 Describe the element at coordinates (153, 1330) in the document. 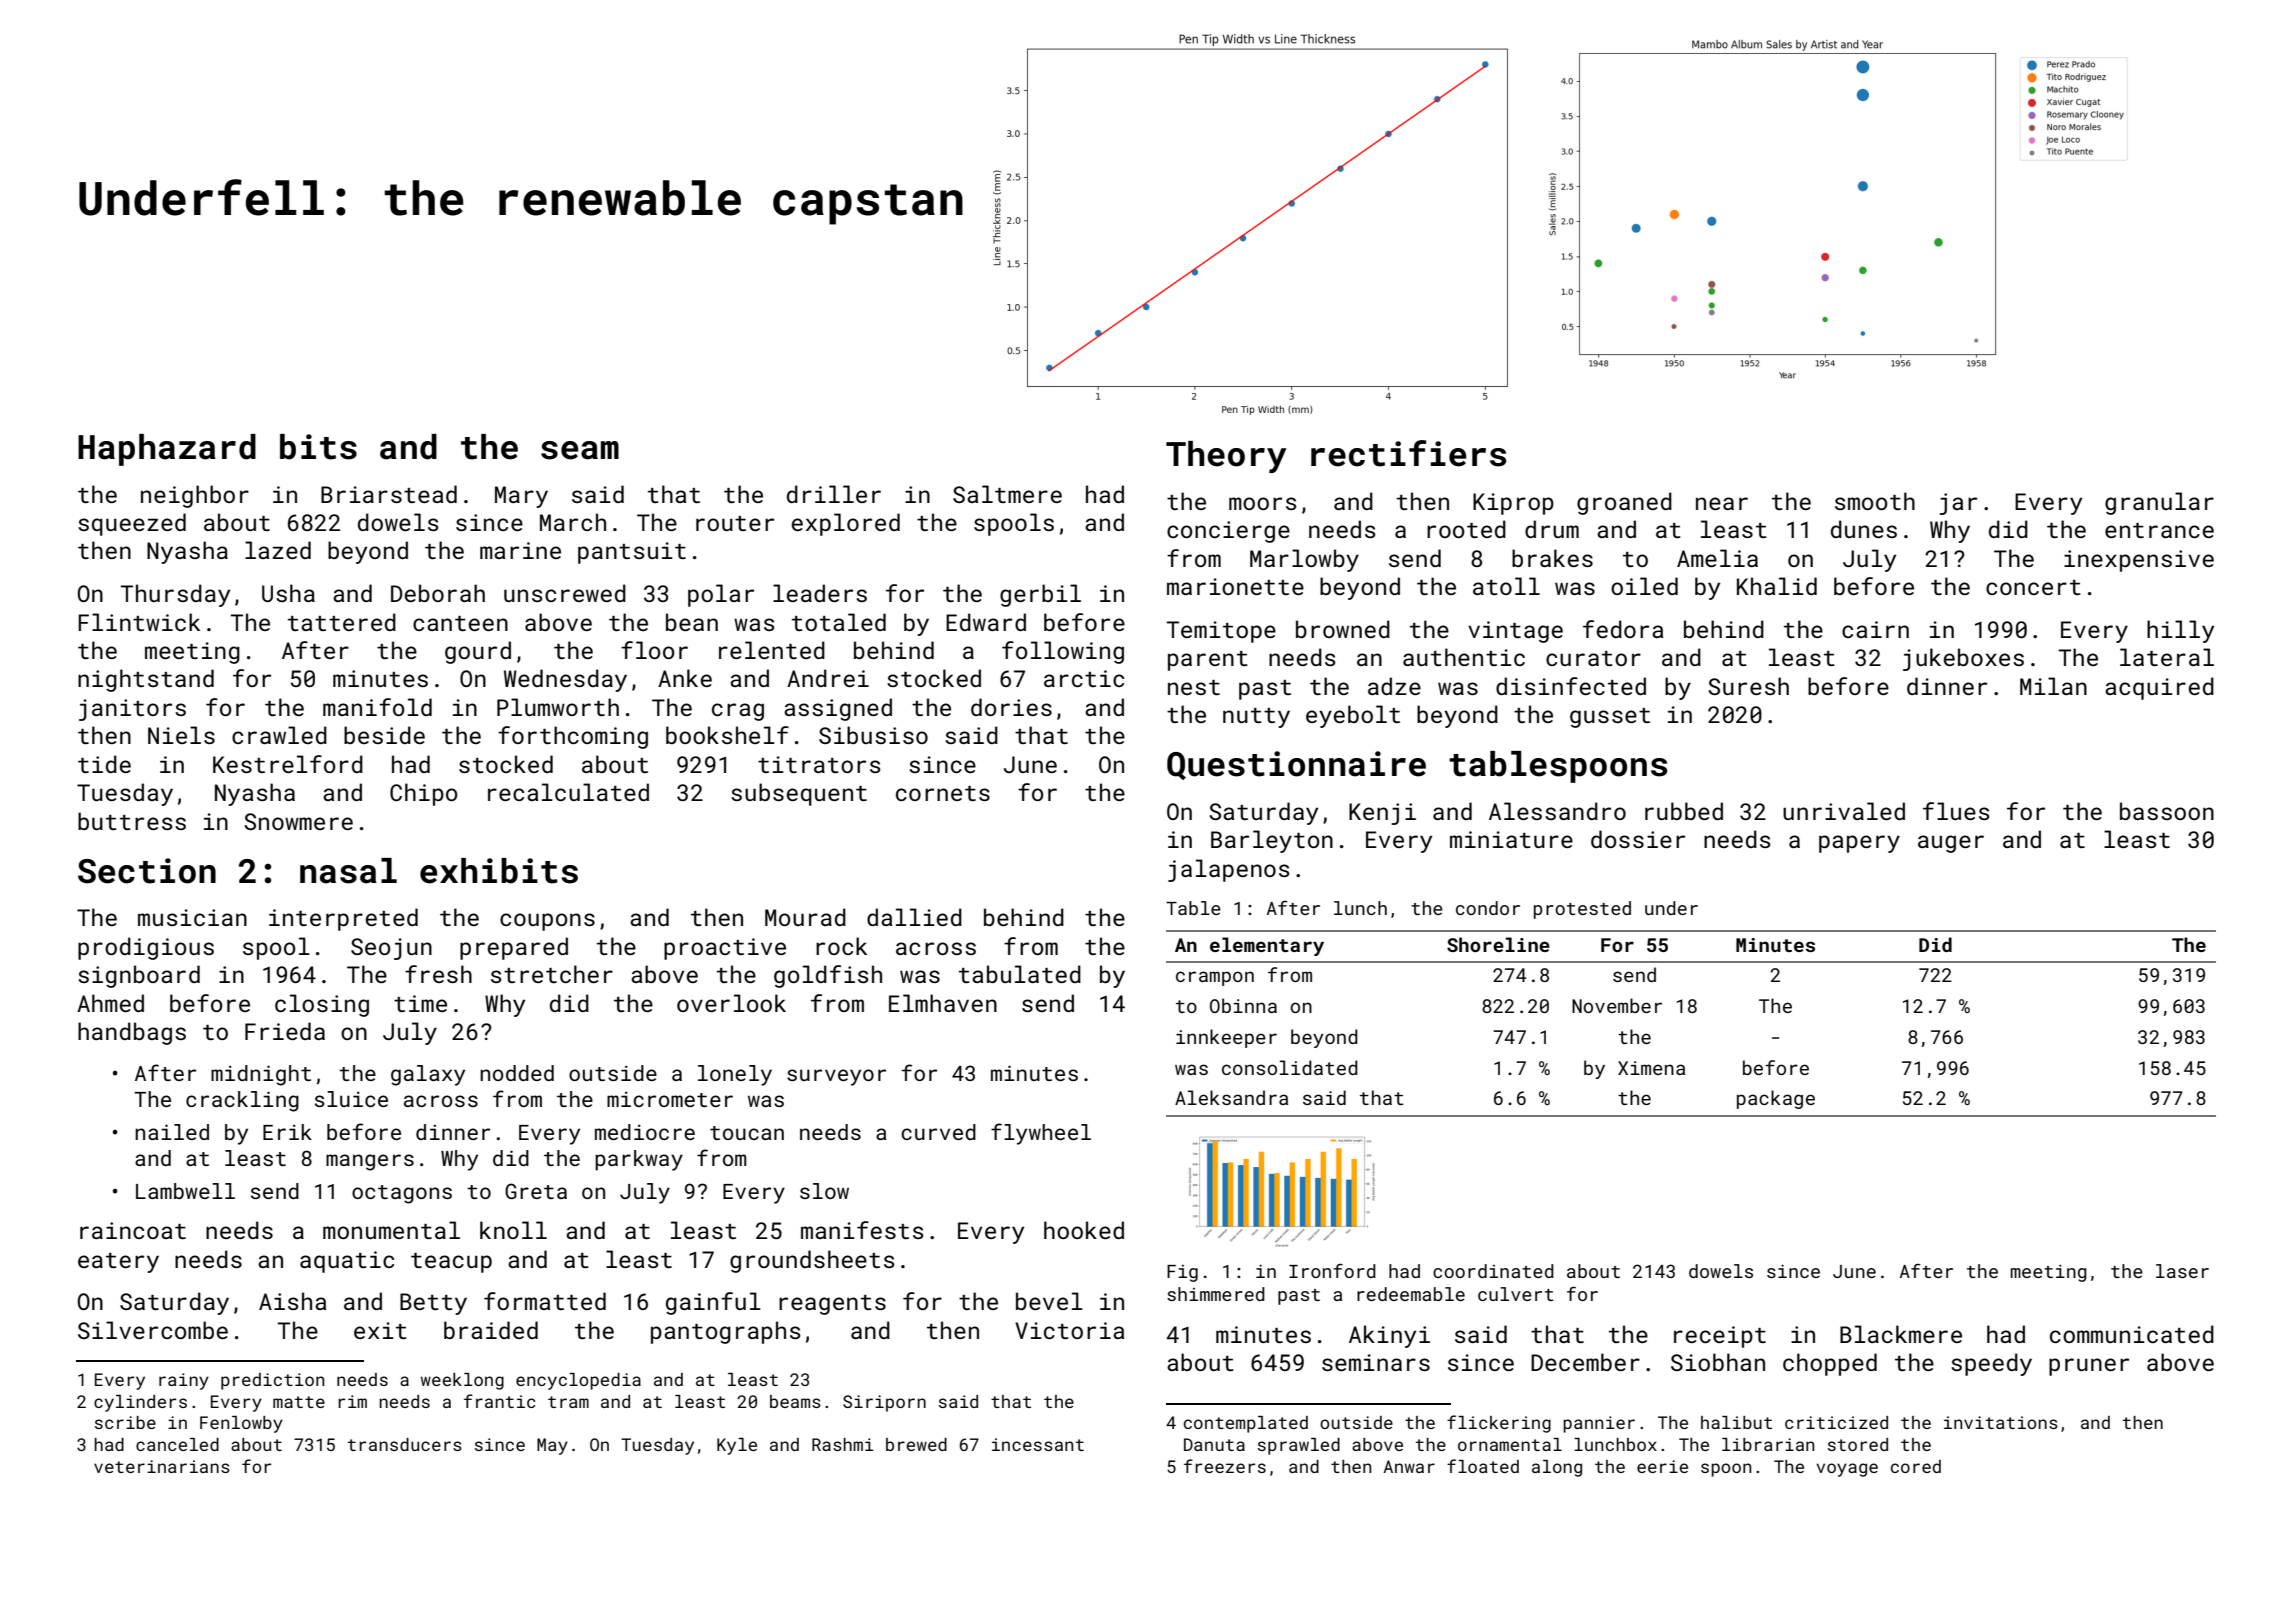

I see `Silvercombe` at that location.
